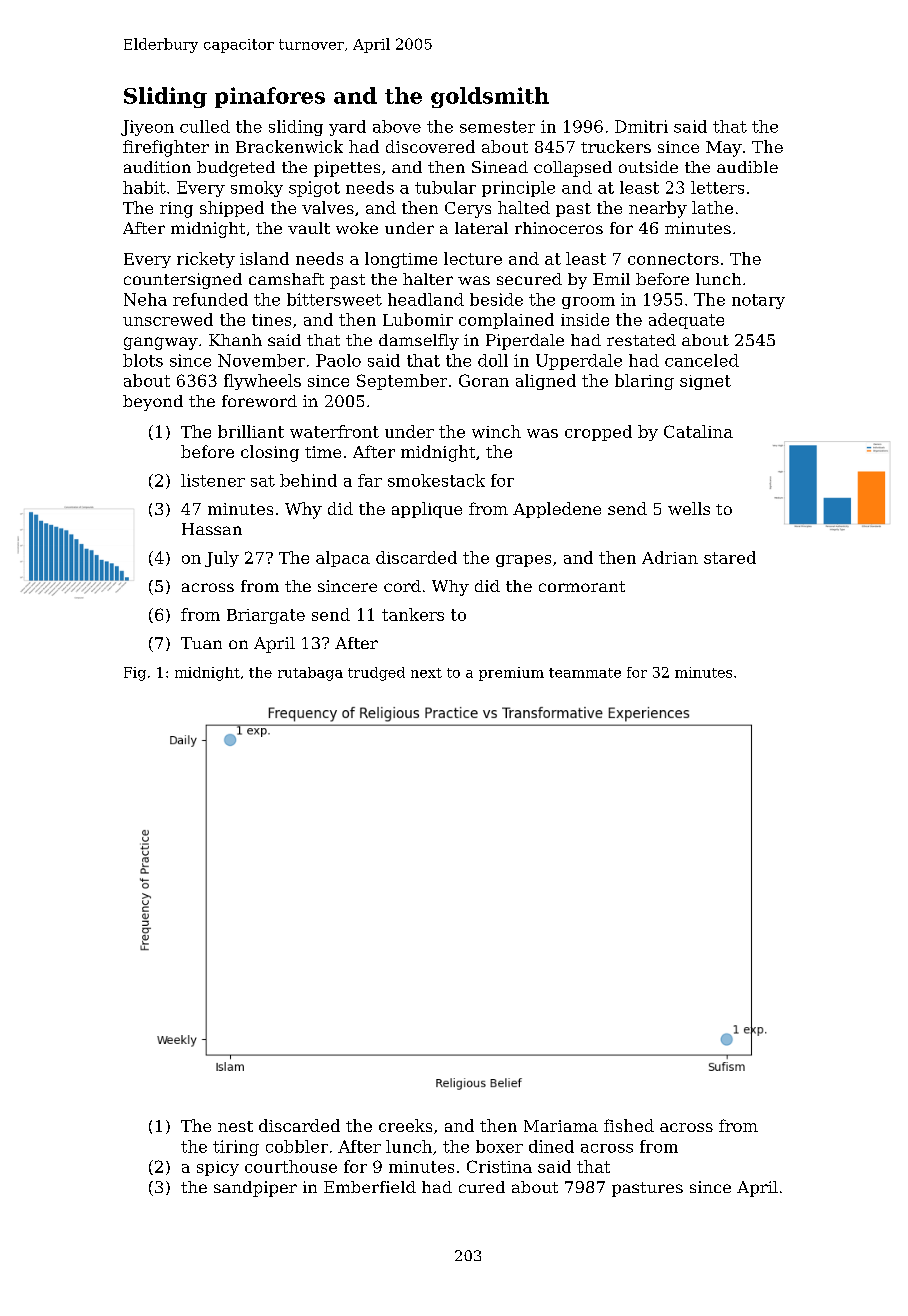 This image has height=1316, width=908. Describe the element at coordinates (499, 1146) in the image. I see `boxer` at that location.
